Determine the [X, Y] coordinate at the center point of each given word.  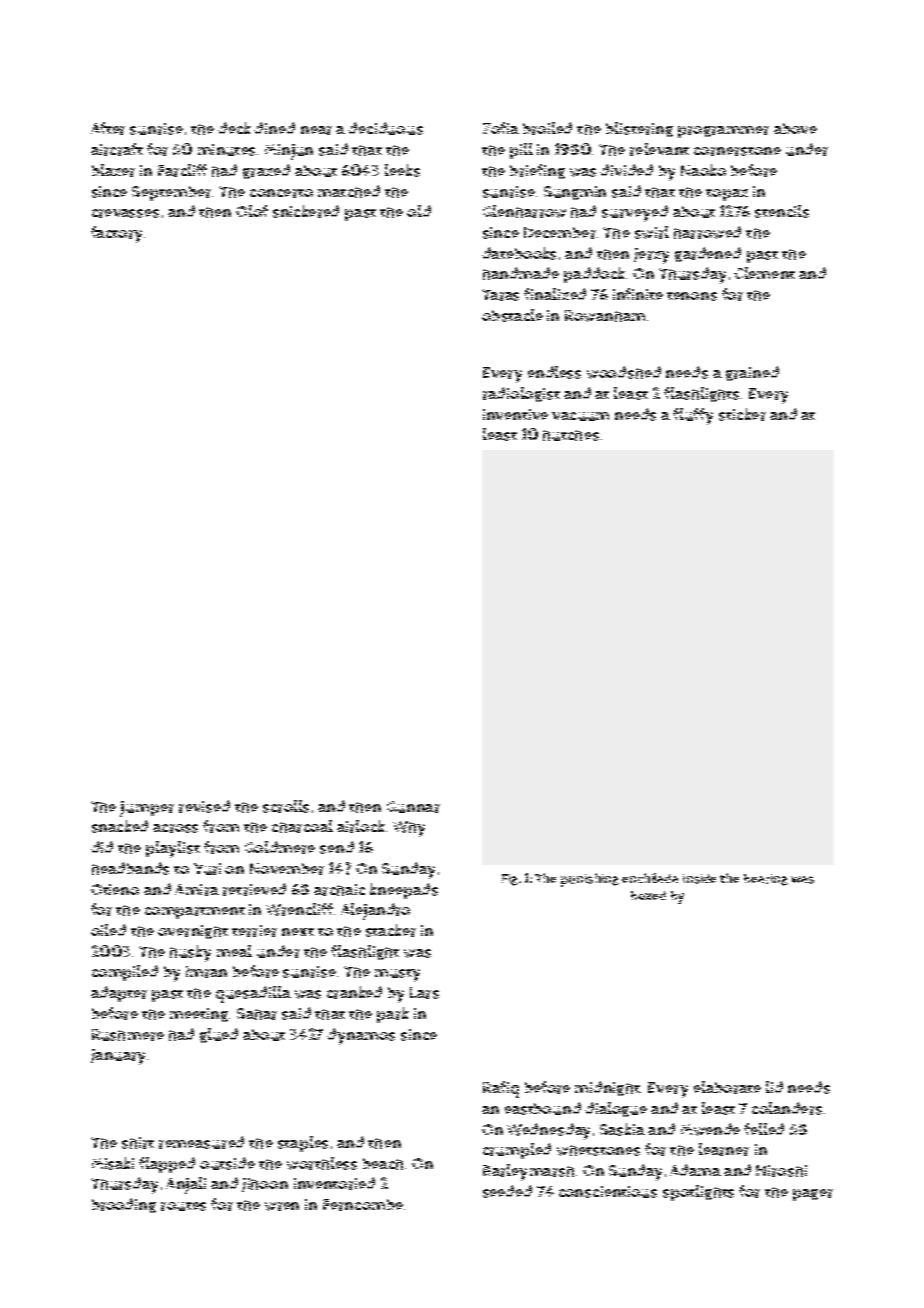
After [108, 128]
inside [699, 879]
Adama [695, 1170]
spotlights [698, 1193]
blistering [639, 129]
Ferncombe [363, 1205]
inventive [515, 414]
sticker [742, 414]
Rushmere [128, 1035]
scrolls [286, 806]
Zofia [501, 128]
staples [303, 1144]
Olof [252, 211]
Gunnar [413, 807]
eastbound [543, 1108]
